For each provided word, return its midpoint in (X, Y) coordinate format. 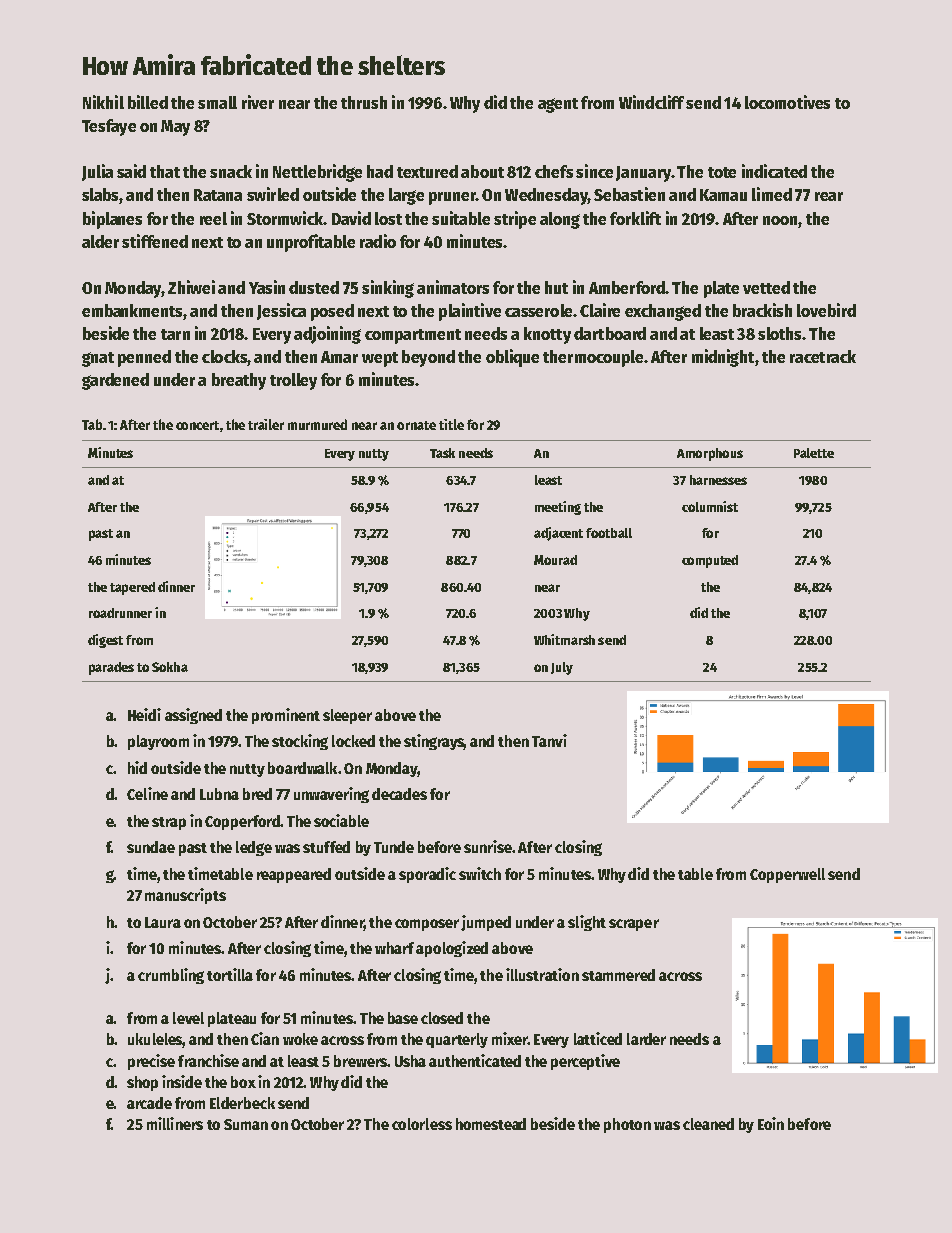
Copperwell (787, 875)
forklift (635, 218)
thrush (364, 102)
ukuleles (155, 1040)
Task (442, 453)
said (131, 171)
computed (710, 561)
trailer (266, 424)
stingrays (434, 742)
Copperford (242, 822)
